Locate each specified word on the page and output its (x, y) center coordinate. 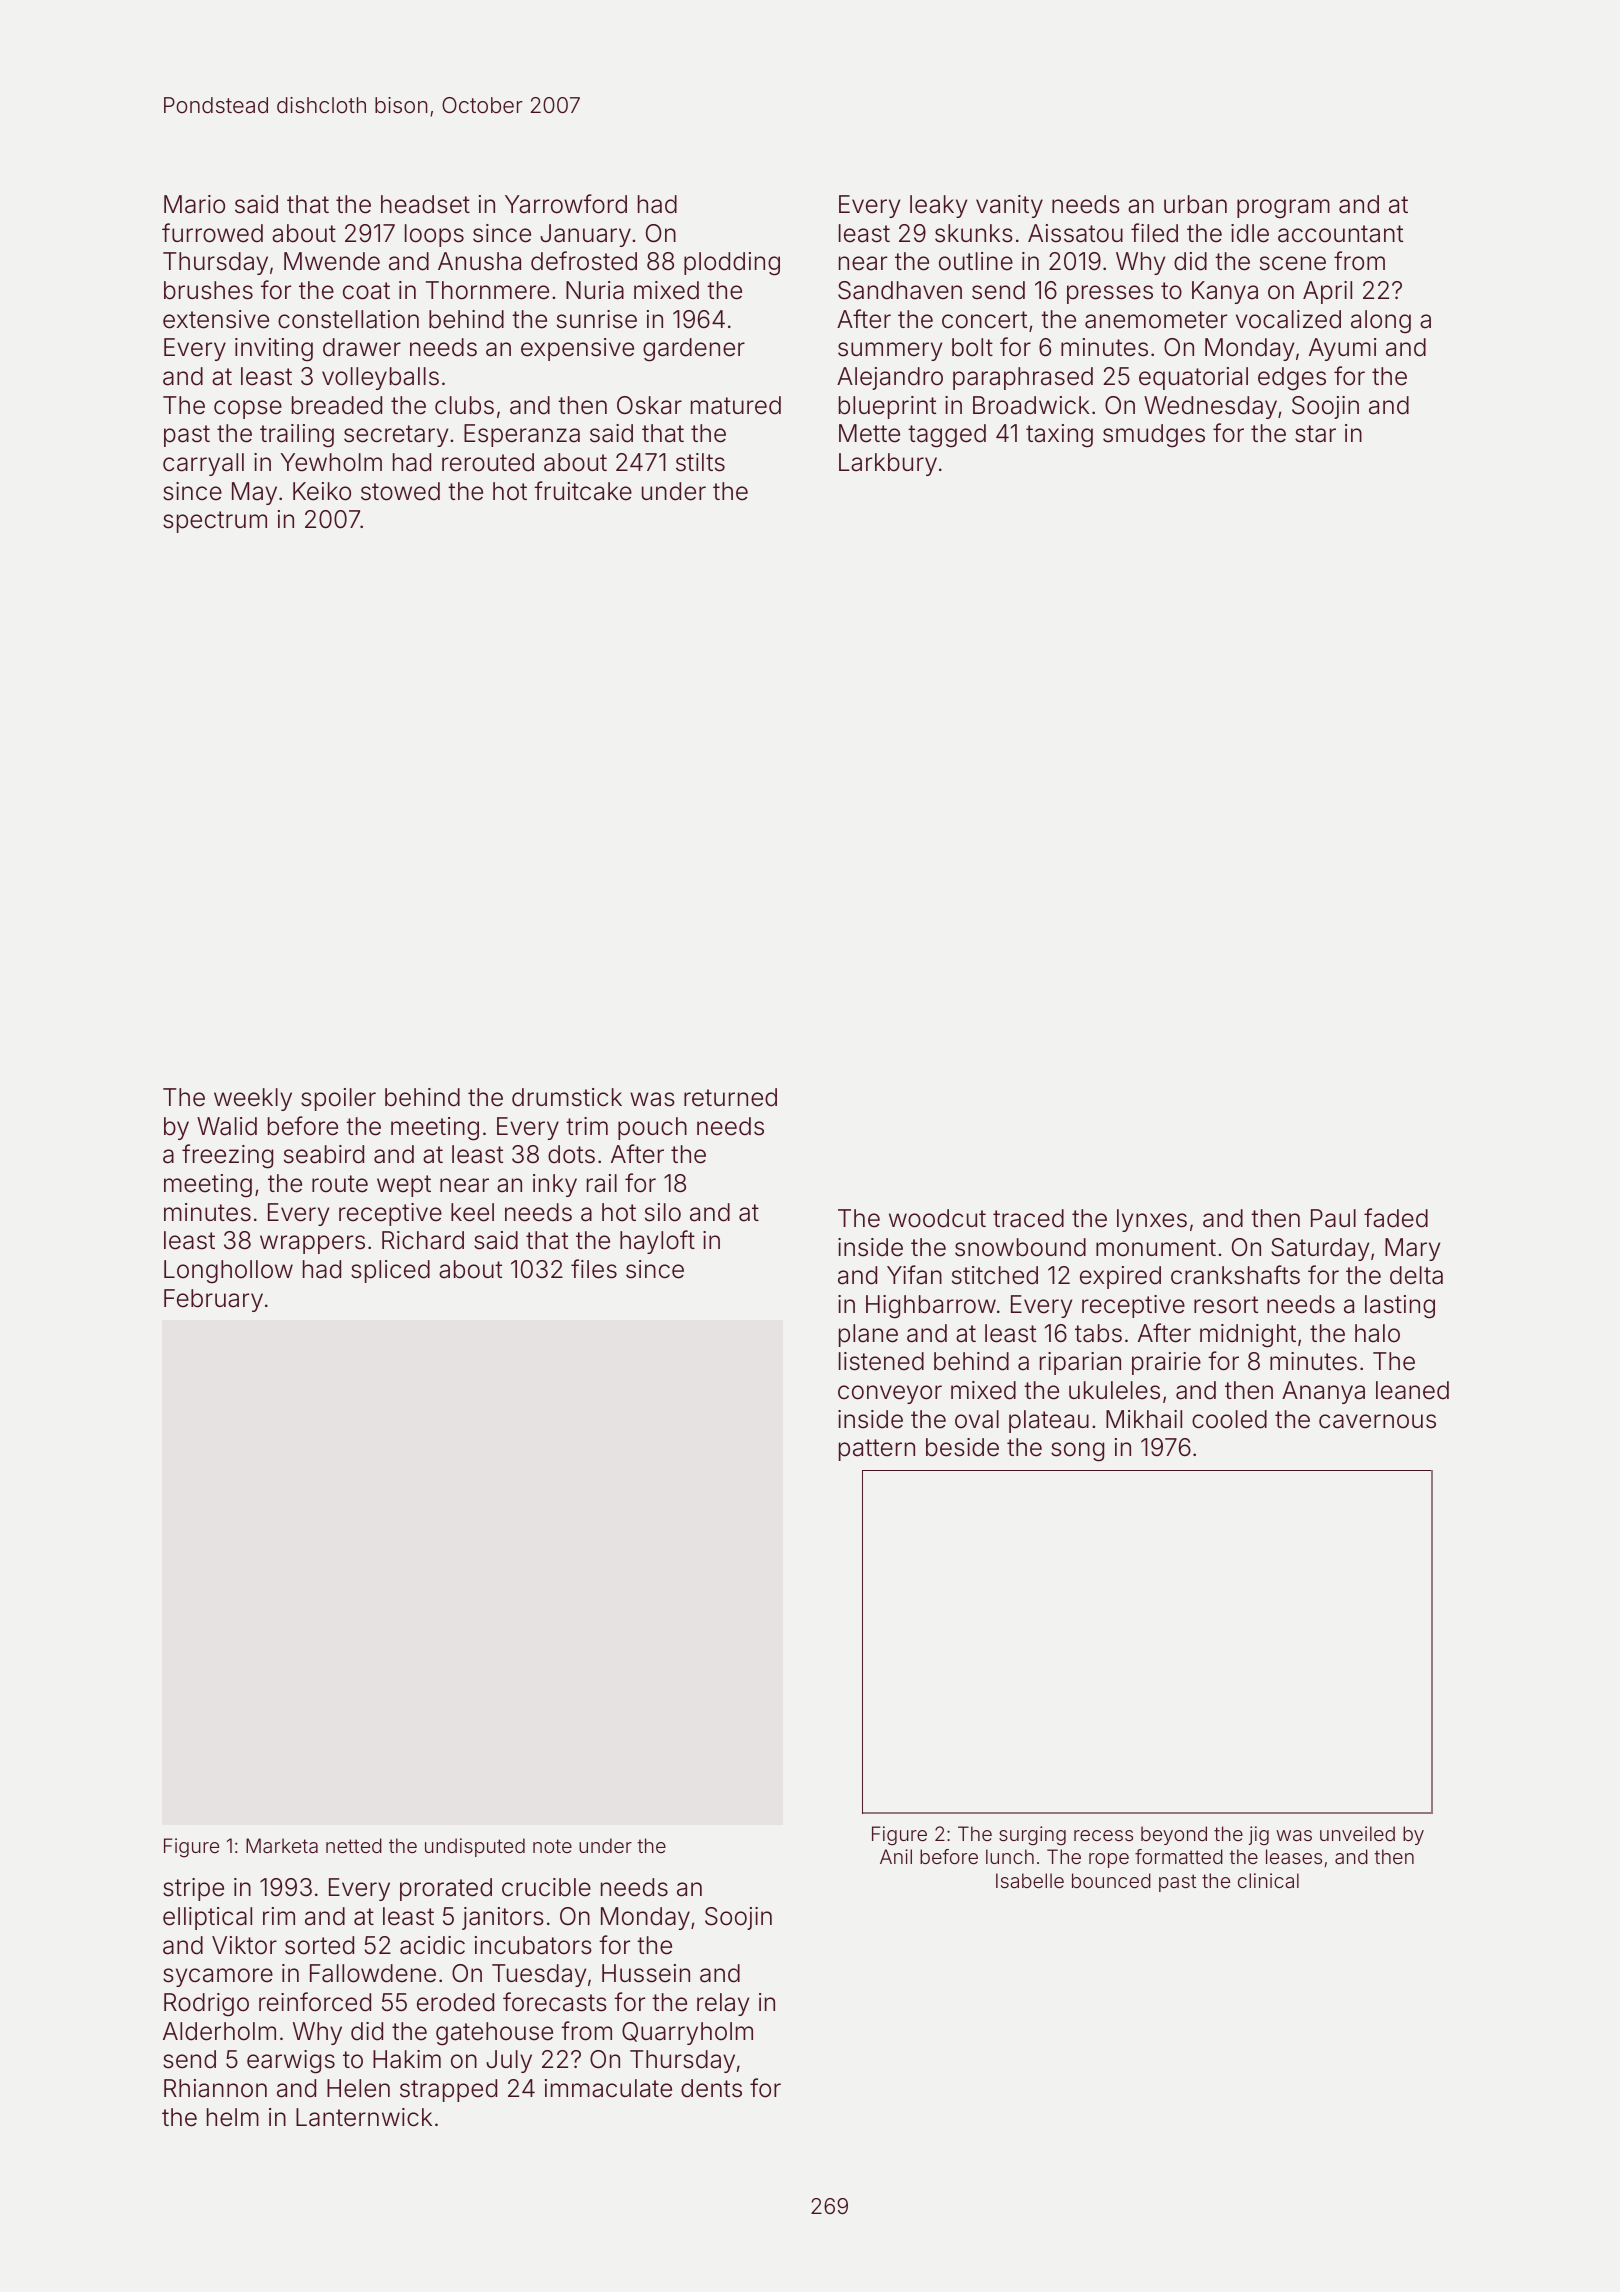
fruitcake (583, 491)
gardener (694, 350)
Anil (896, 1856)
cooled (1229, 1419)
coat (366, 291)
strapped (448, 2090)
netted (354, 1845)
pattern (877, 1450)
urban (1195, 204)
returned (730, 1097)
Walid (227, 1126)
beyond (1174, 1835)
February (213, 1300)
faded (1396, 1218)
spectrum (215, 522)
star (1315, 434)
